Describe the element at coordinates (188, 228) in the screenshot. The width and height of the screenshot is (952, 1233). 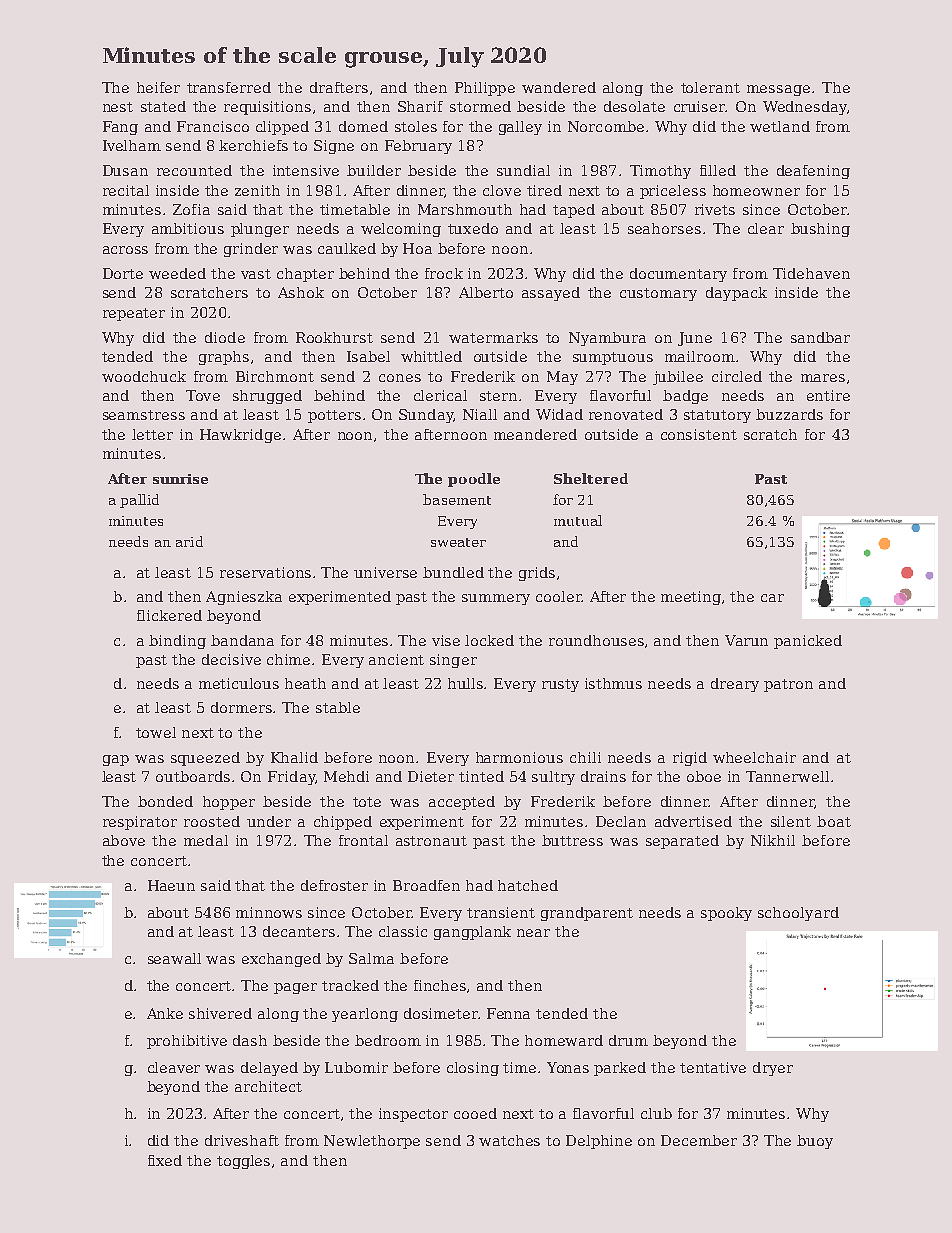
I see `ambitious` at that location.
